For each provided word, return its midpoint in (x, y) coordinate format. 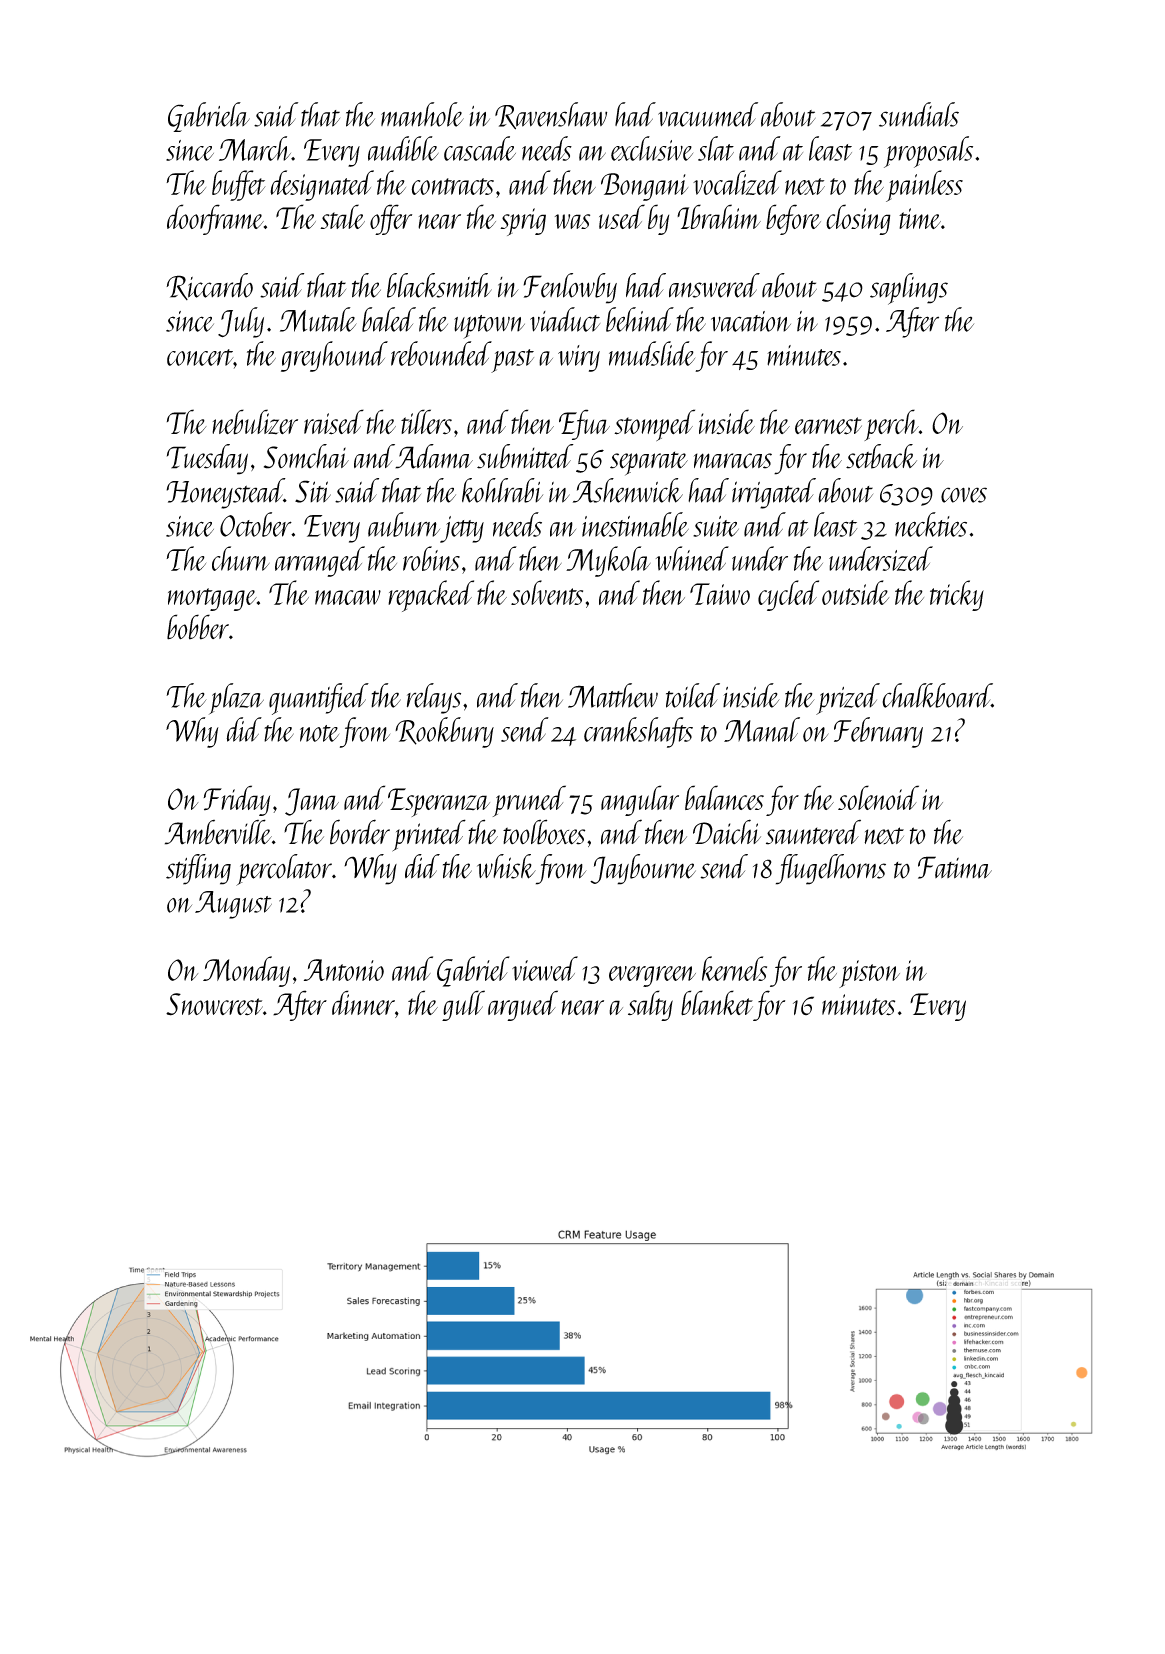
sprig (523, 222)
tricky (957, 595)
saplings (909, 289)
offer (391, 219)
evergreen (652, 976)
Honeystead (225, 493)
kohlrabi (502, 490)
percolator (284, 870)
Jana (312, 802)
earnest (828, 426)
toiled (693, 695)
